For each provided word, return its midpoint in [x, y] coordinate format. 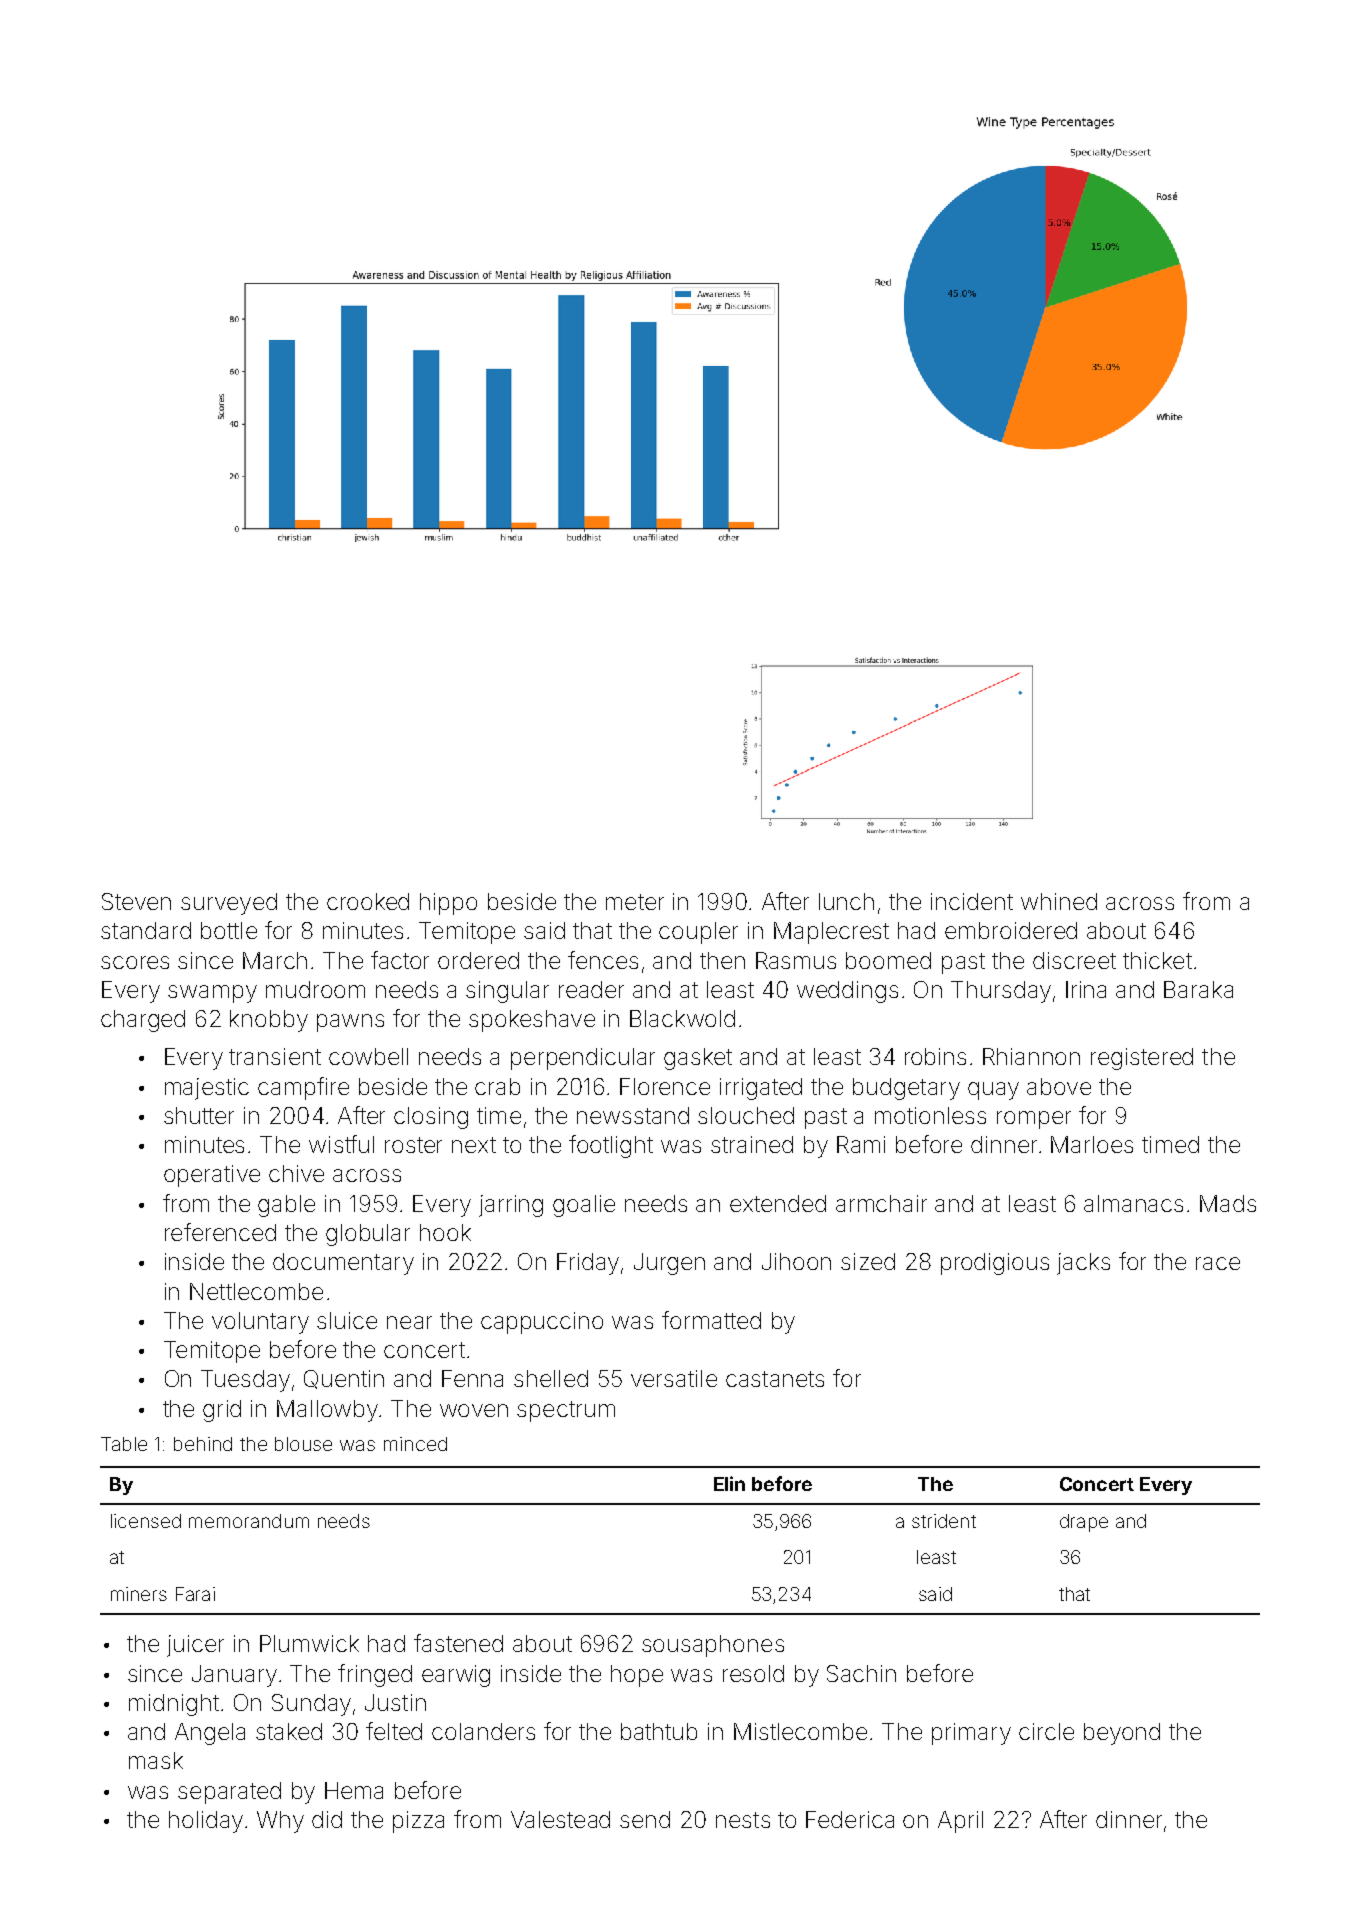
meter [635, 902]
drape [1084, 1523]
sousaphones [713, 1646]
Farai [195, 1594]
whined [1059, 901]
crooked [368, 901]
